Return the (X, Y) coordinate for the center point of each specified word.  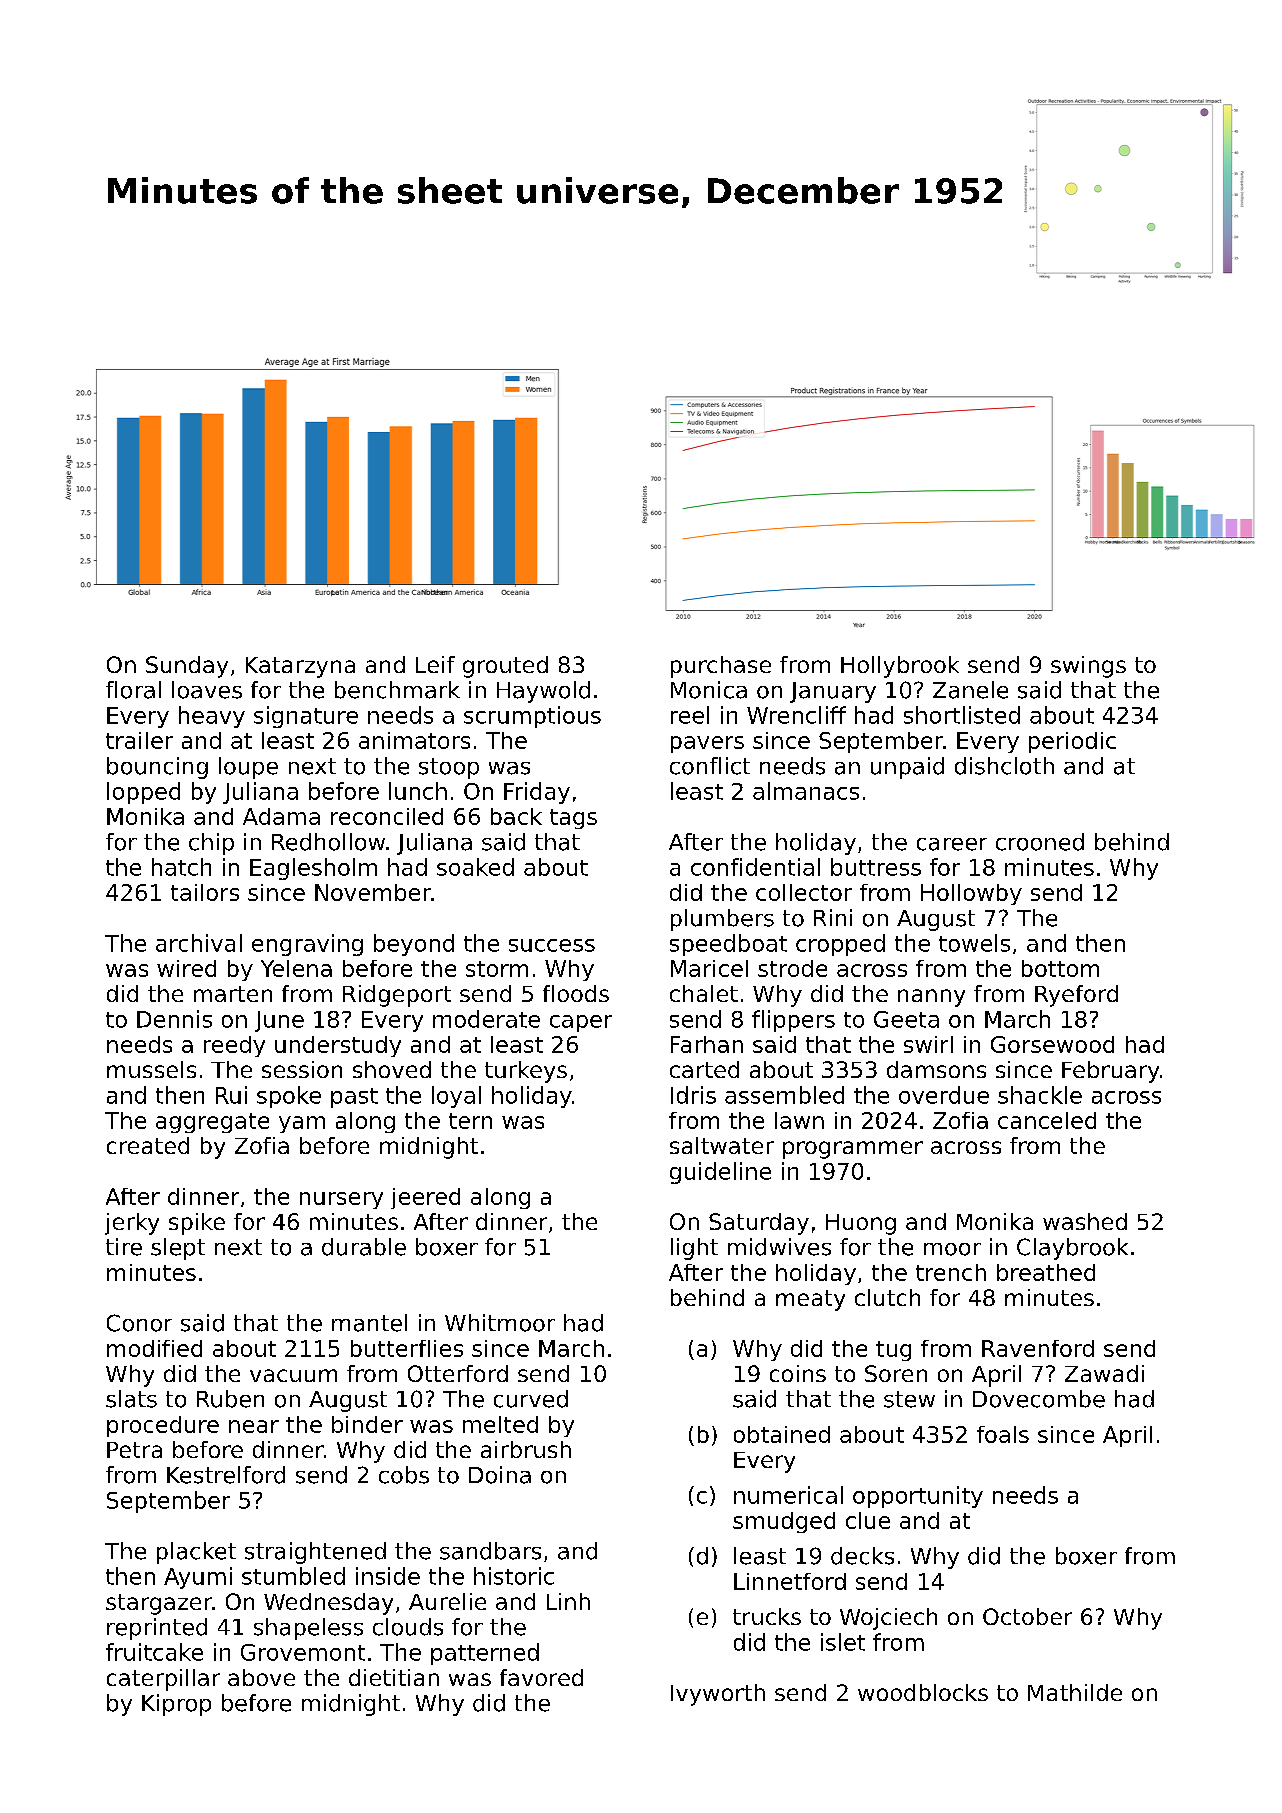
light (694, 1249)
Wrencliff (796, 715)
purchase (721, 667)
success (552, 945)
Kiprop (176, 1705)
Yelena (296, 968)
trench (951, 1272)
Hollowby (971, 894)
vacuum (293, 1375)
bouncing (157, 768)
